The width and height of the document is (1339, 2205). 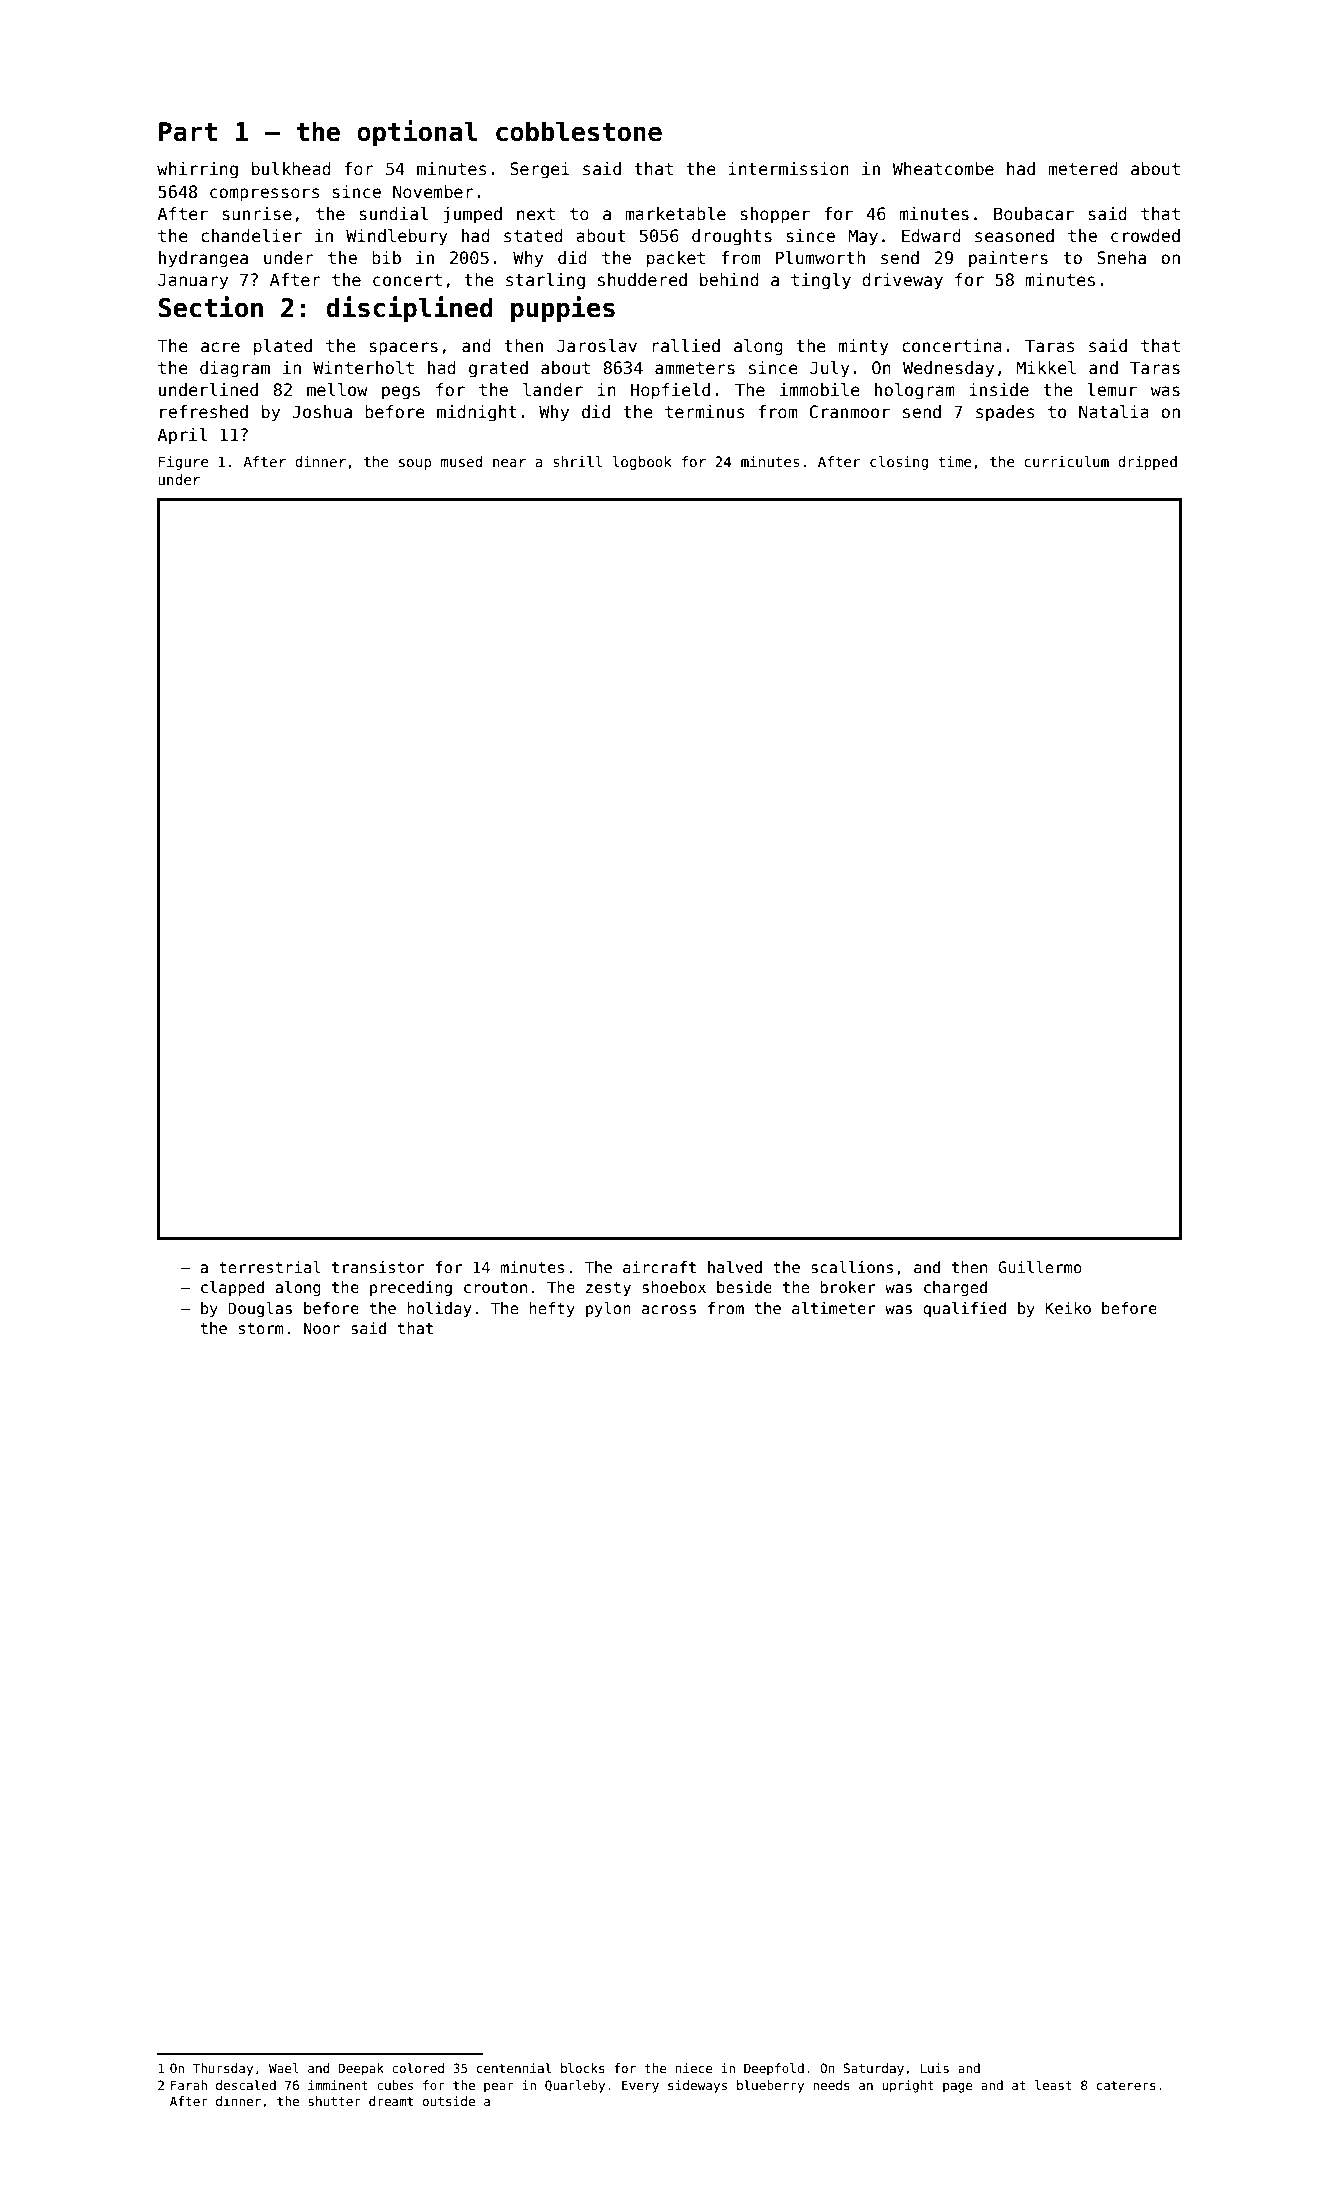 What do you see at coordinates (821, 281) in the document?
I see `tingly` at bounding box center [821, 281].
